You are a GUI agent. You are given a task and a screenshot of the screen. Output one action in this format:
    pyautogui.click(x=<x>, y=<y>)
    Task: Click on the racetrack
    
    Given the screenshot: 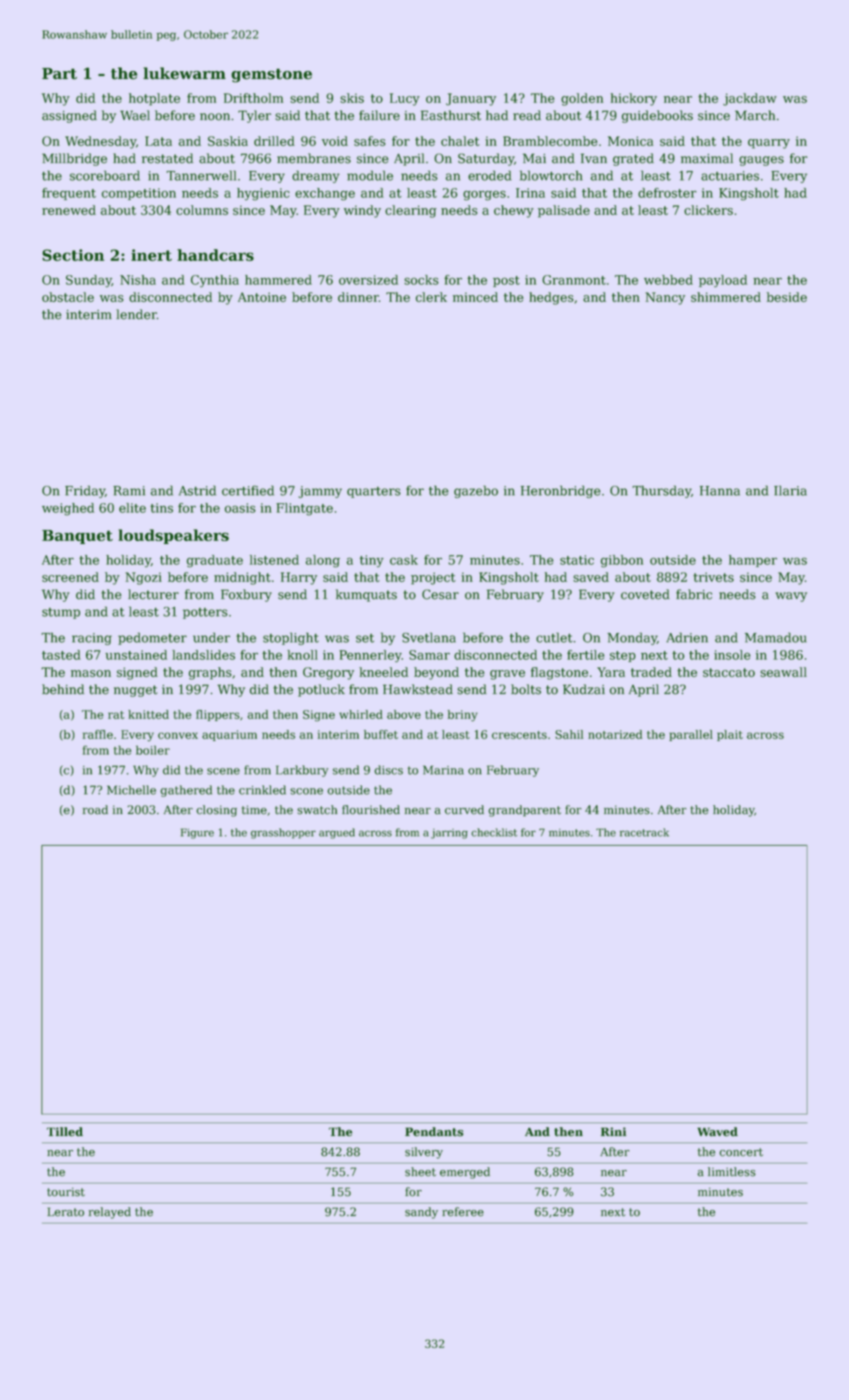 What is the action you would take?
    pyautogui.click(x=644, y=832)
